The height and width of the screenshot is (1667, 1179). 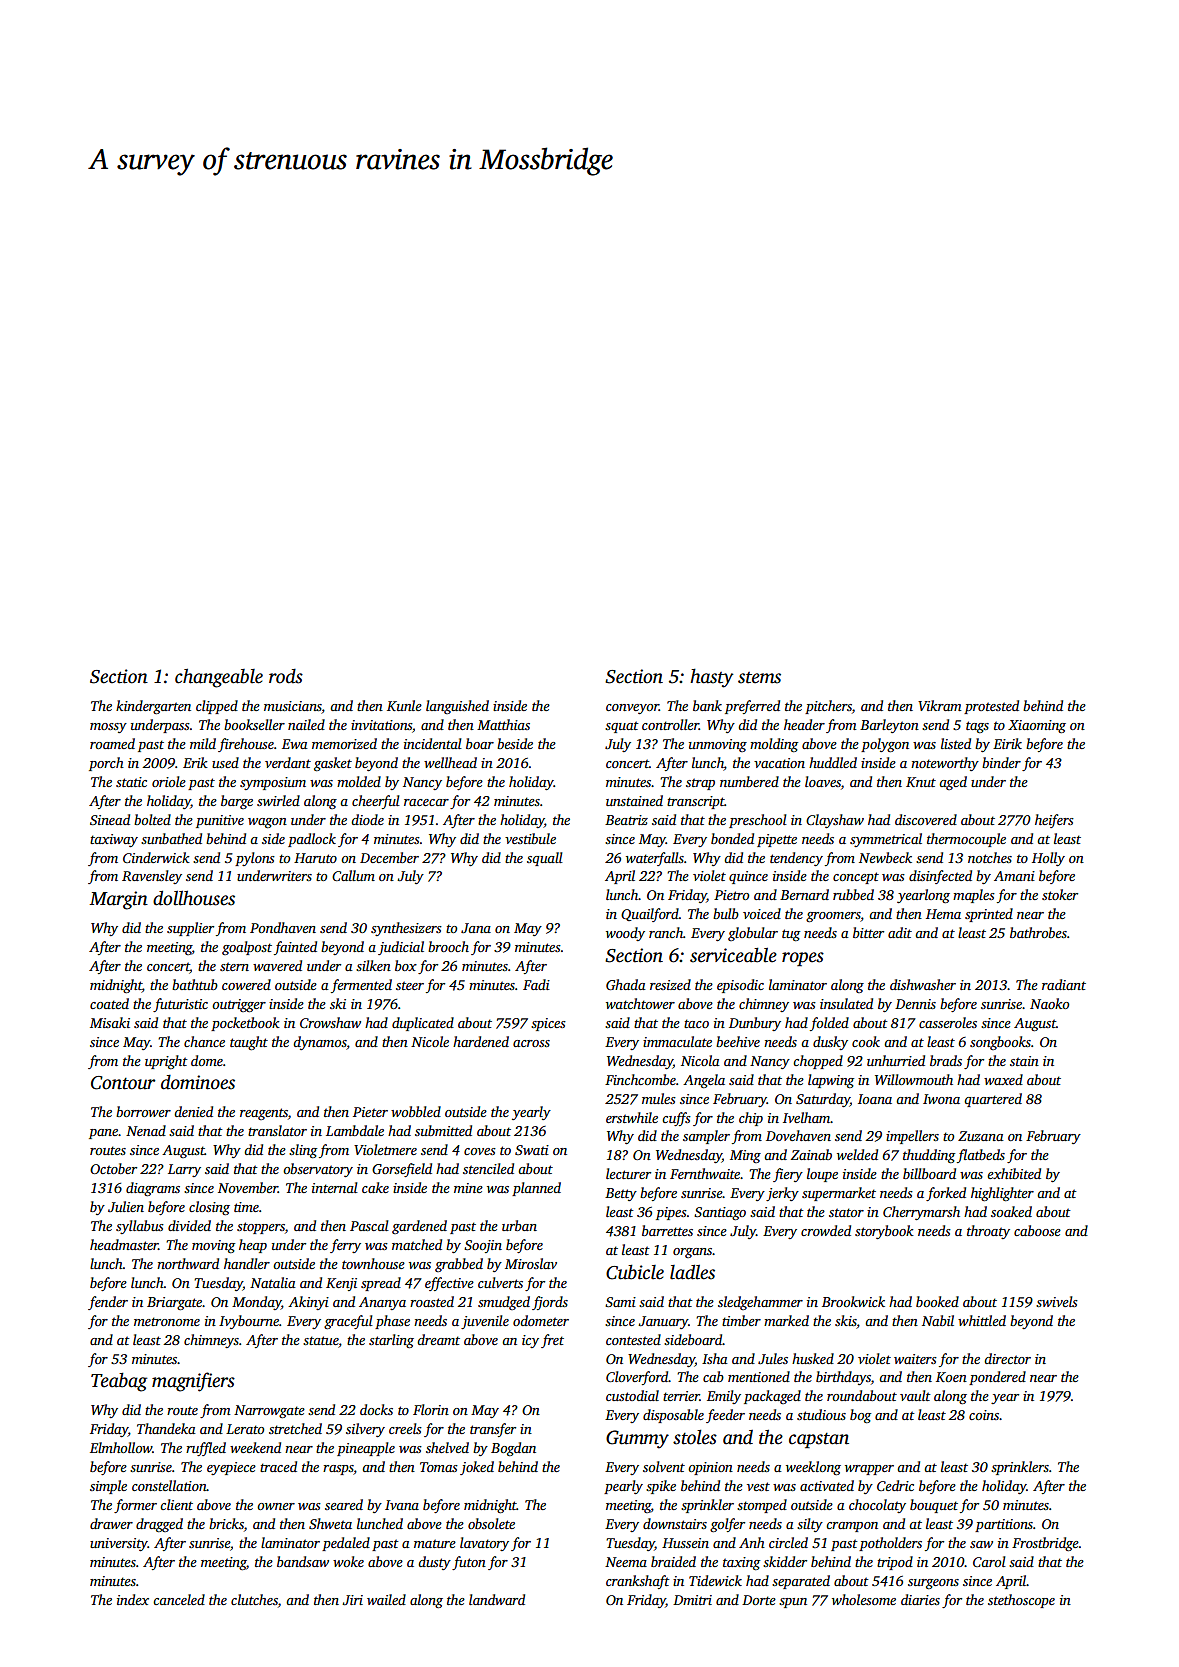 What do you see at coordinates (359, 781) in the screenshot?
I see `molded` at bounding box center [359, 781].
